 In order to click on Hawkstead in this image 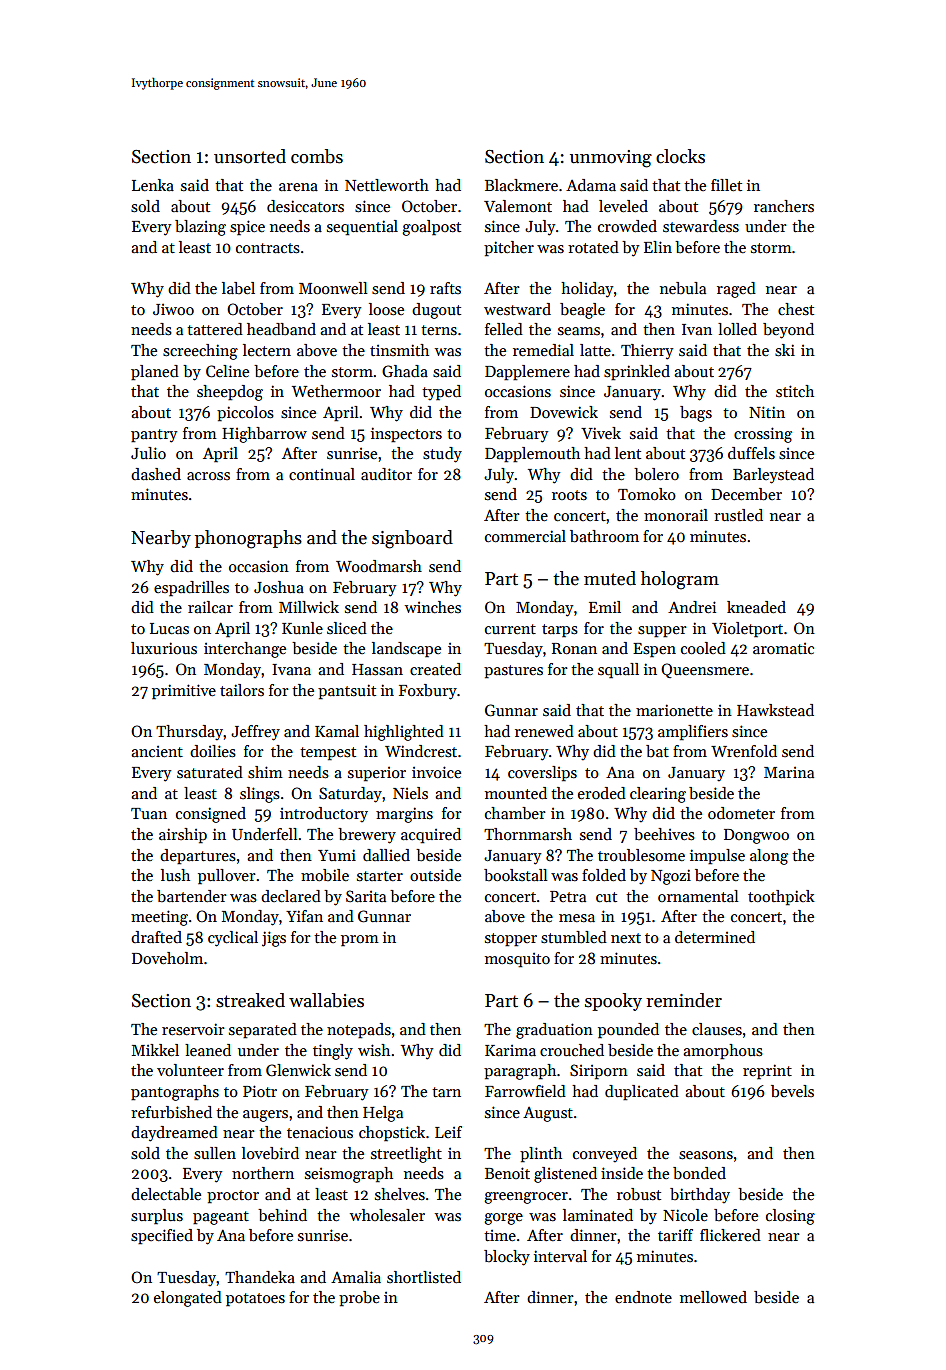, I will do `click(775, 710)`.
